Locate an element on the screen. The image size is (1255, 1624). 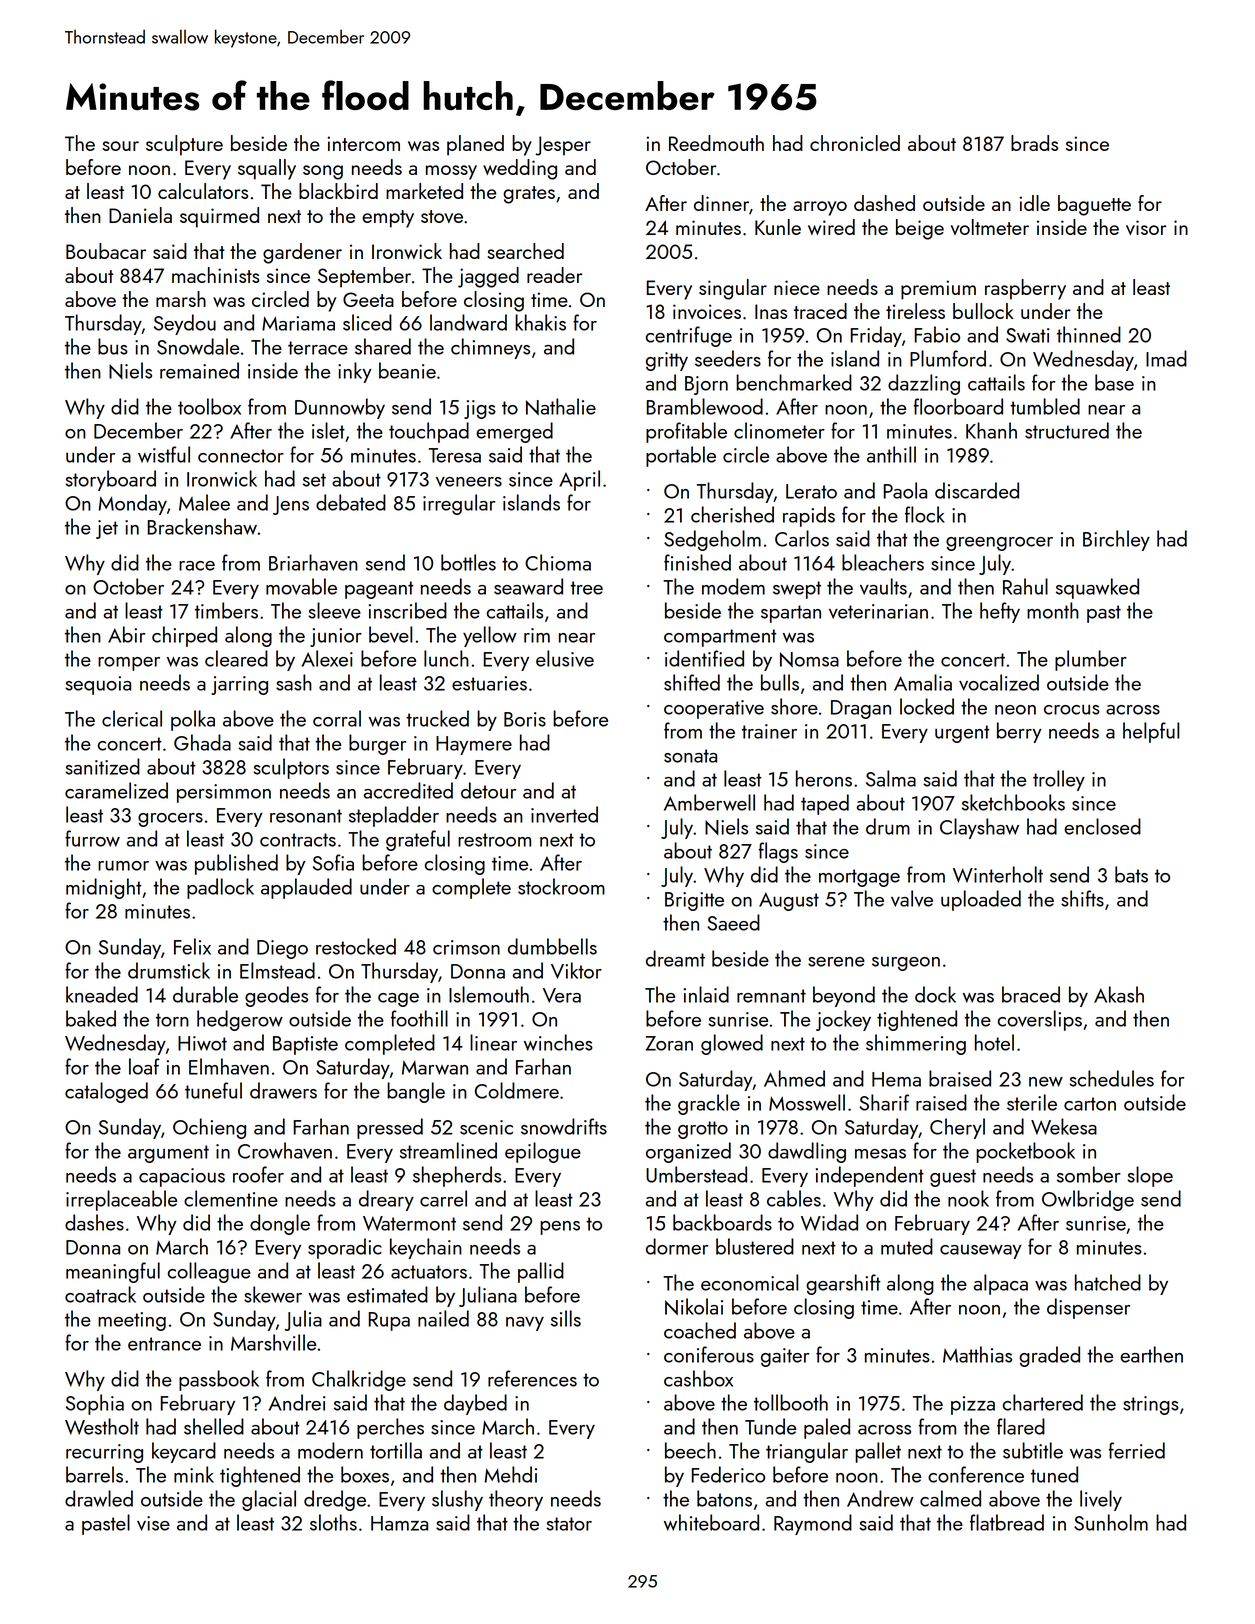
baguette is located at coordinates (1094, 205).
